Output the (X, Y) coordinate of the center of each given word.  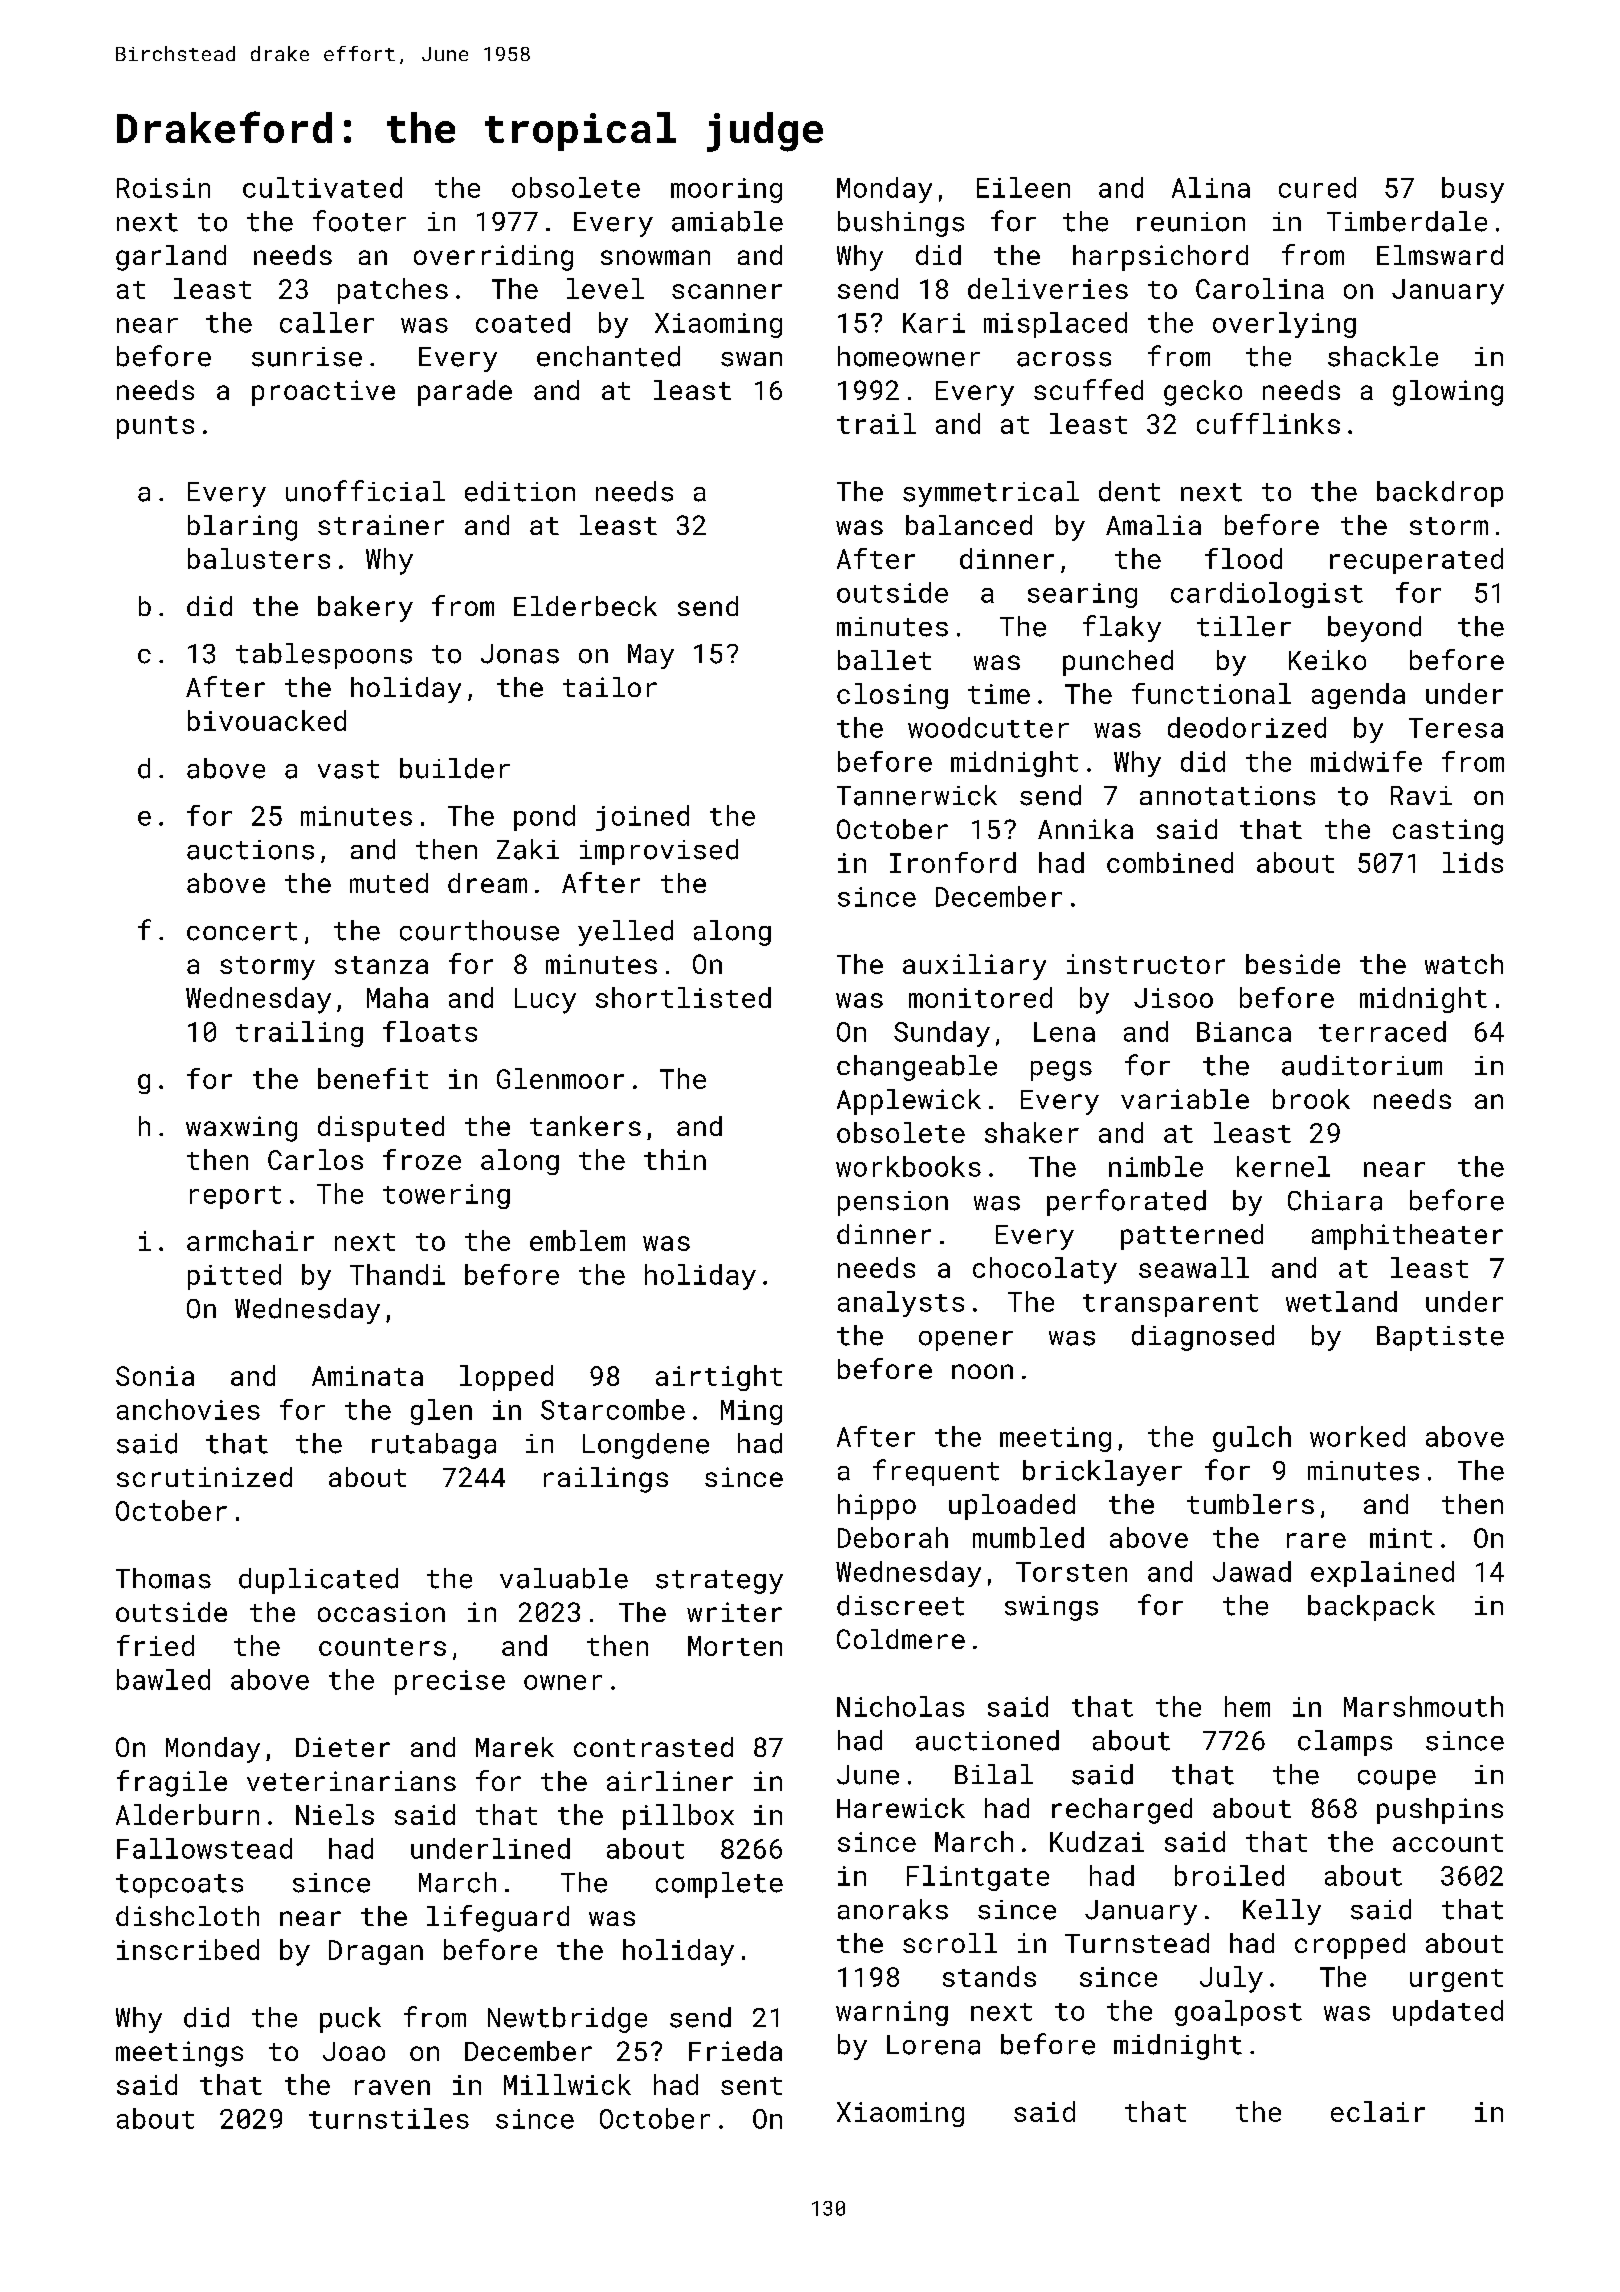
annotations (1227, 796)
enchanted (608, 356)
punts (155, 427)
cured (1317, 187)
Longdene (646, 1446)
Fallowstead (204, 1848)
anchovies (188, 1409)
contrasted (653, 1747)
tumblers (1250, 1504)
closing (892, 696)
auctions (250, 850)
